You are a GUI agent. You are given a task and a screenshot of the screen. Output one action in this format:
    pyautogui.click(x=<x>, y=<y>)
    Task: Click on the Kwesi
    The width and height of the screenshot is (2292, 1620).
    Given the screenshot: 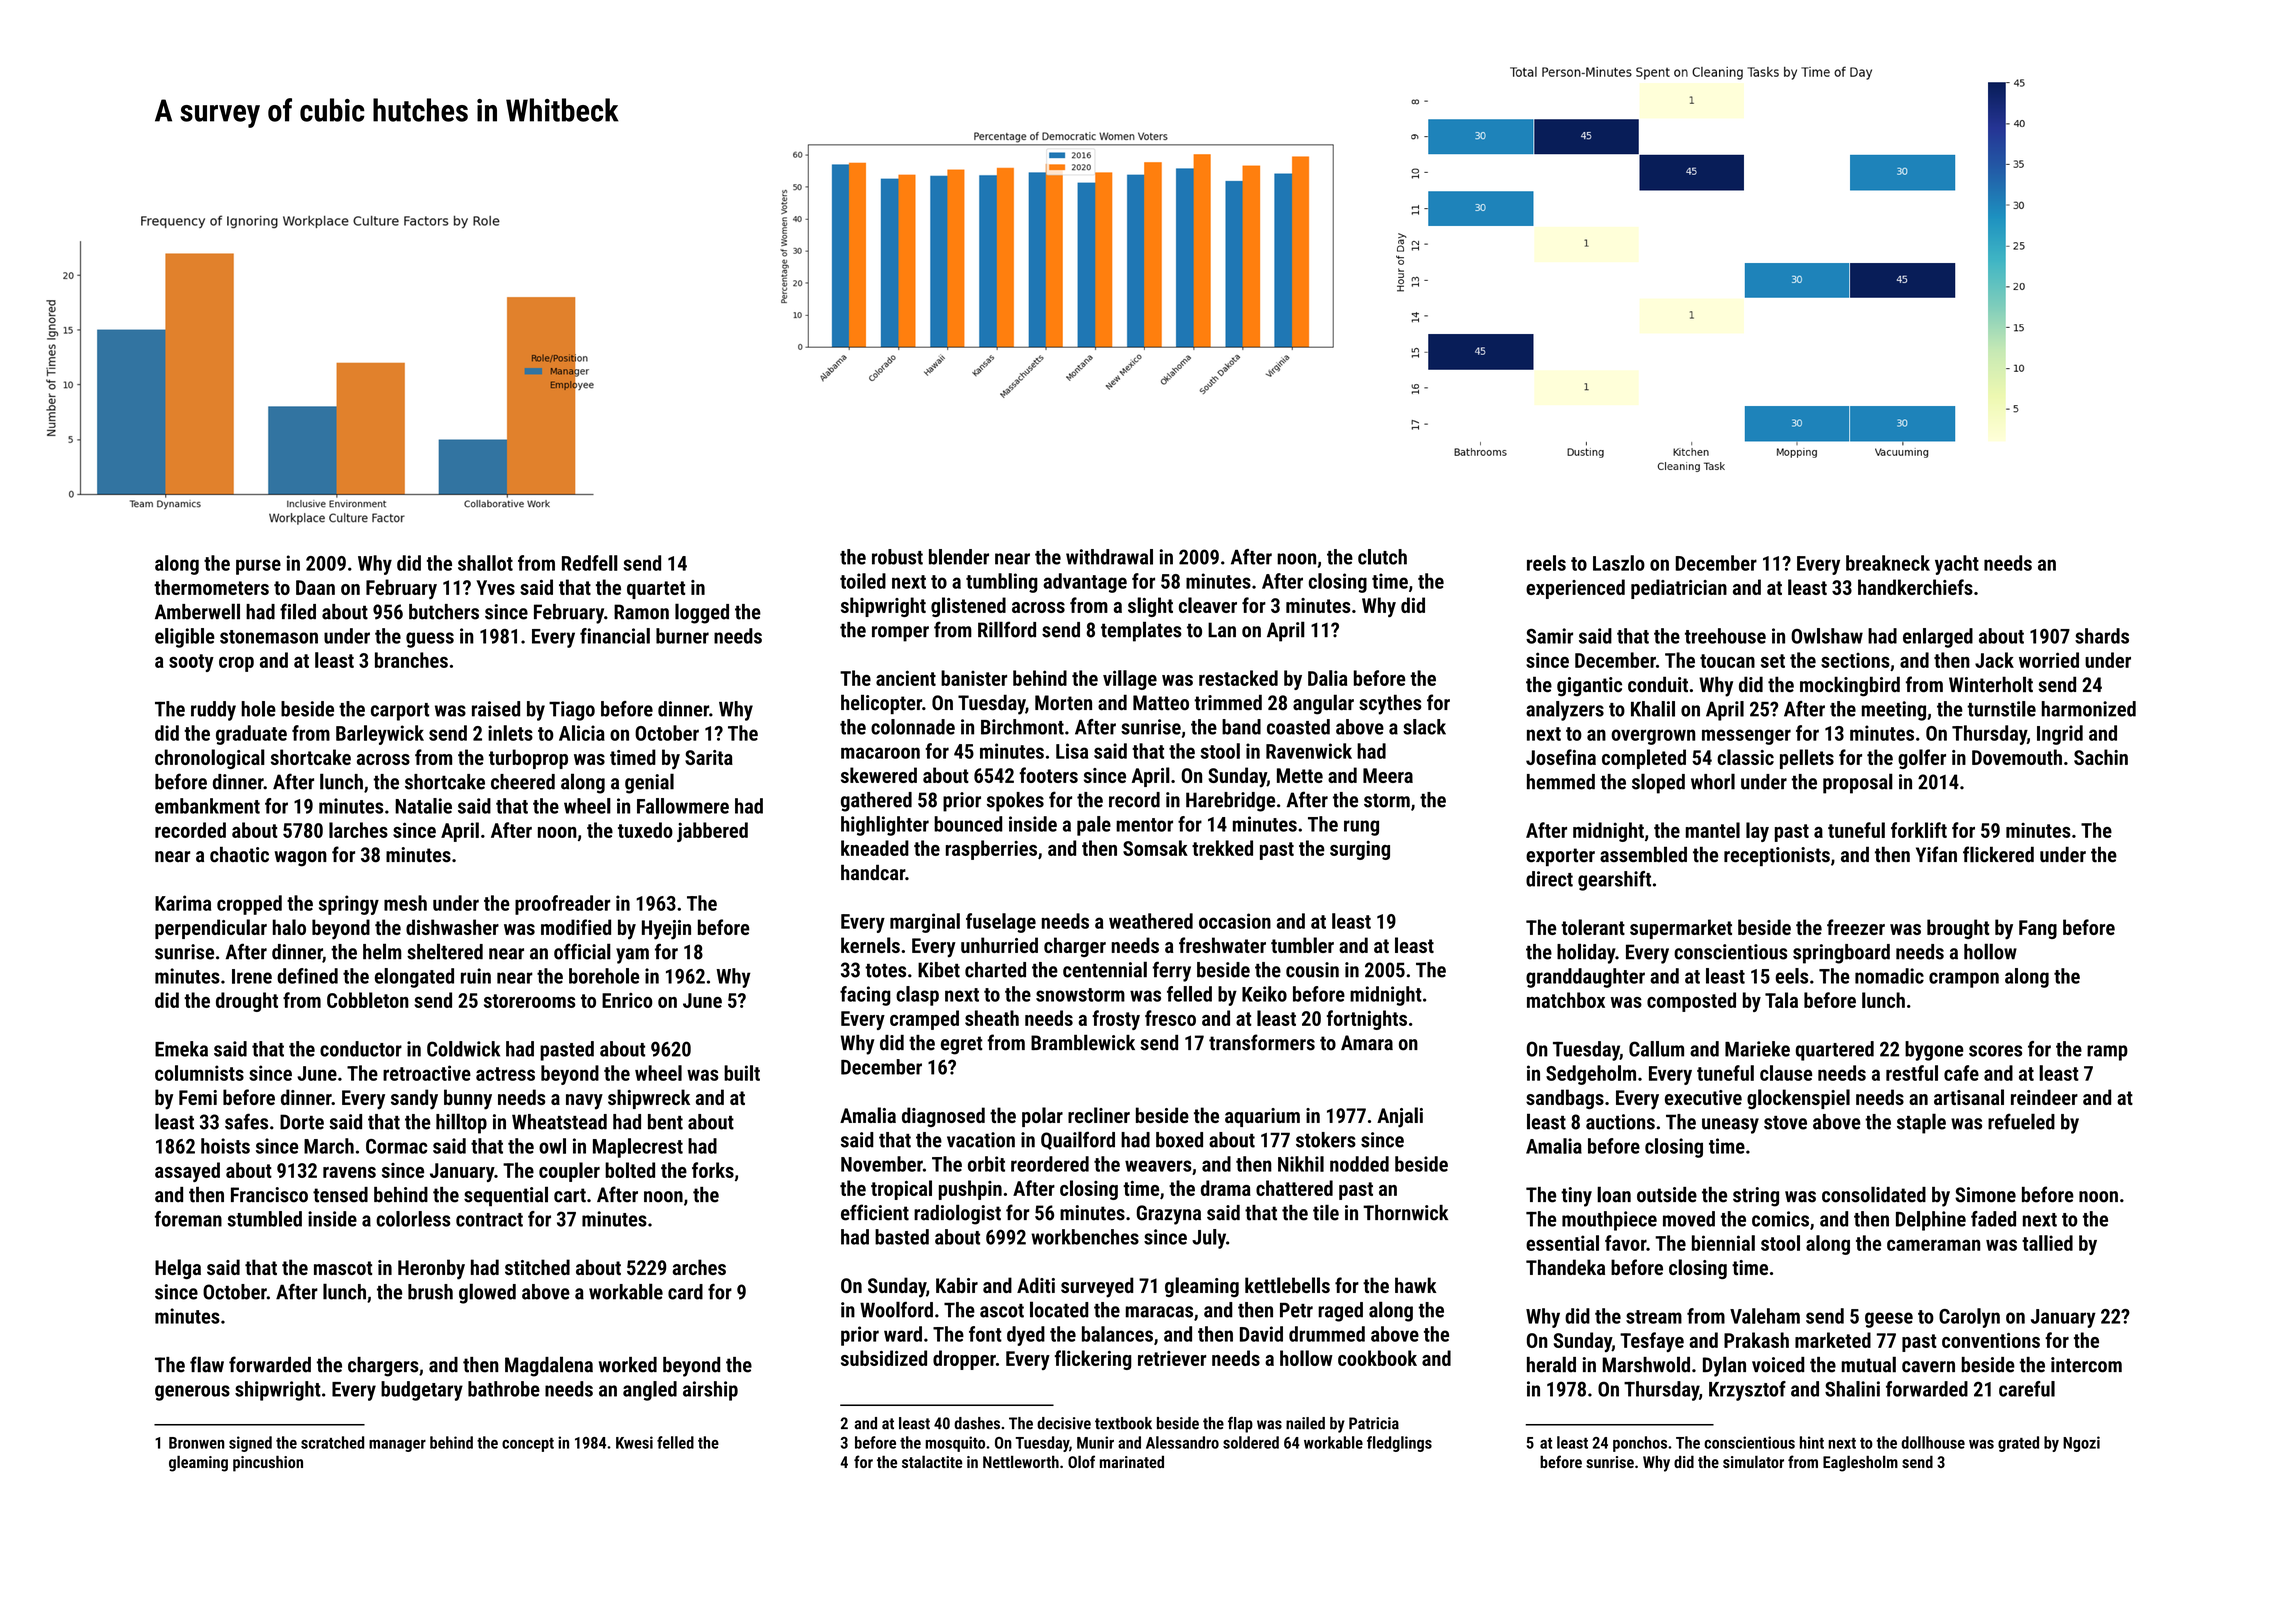 What is the action you would take?
    pyautogui.click(x=634, y=1442)
